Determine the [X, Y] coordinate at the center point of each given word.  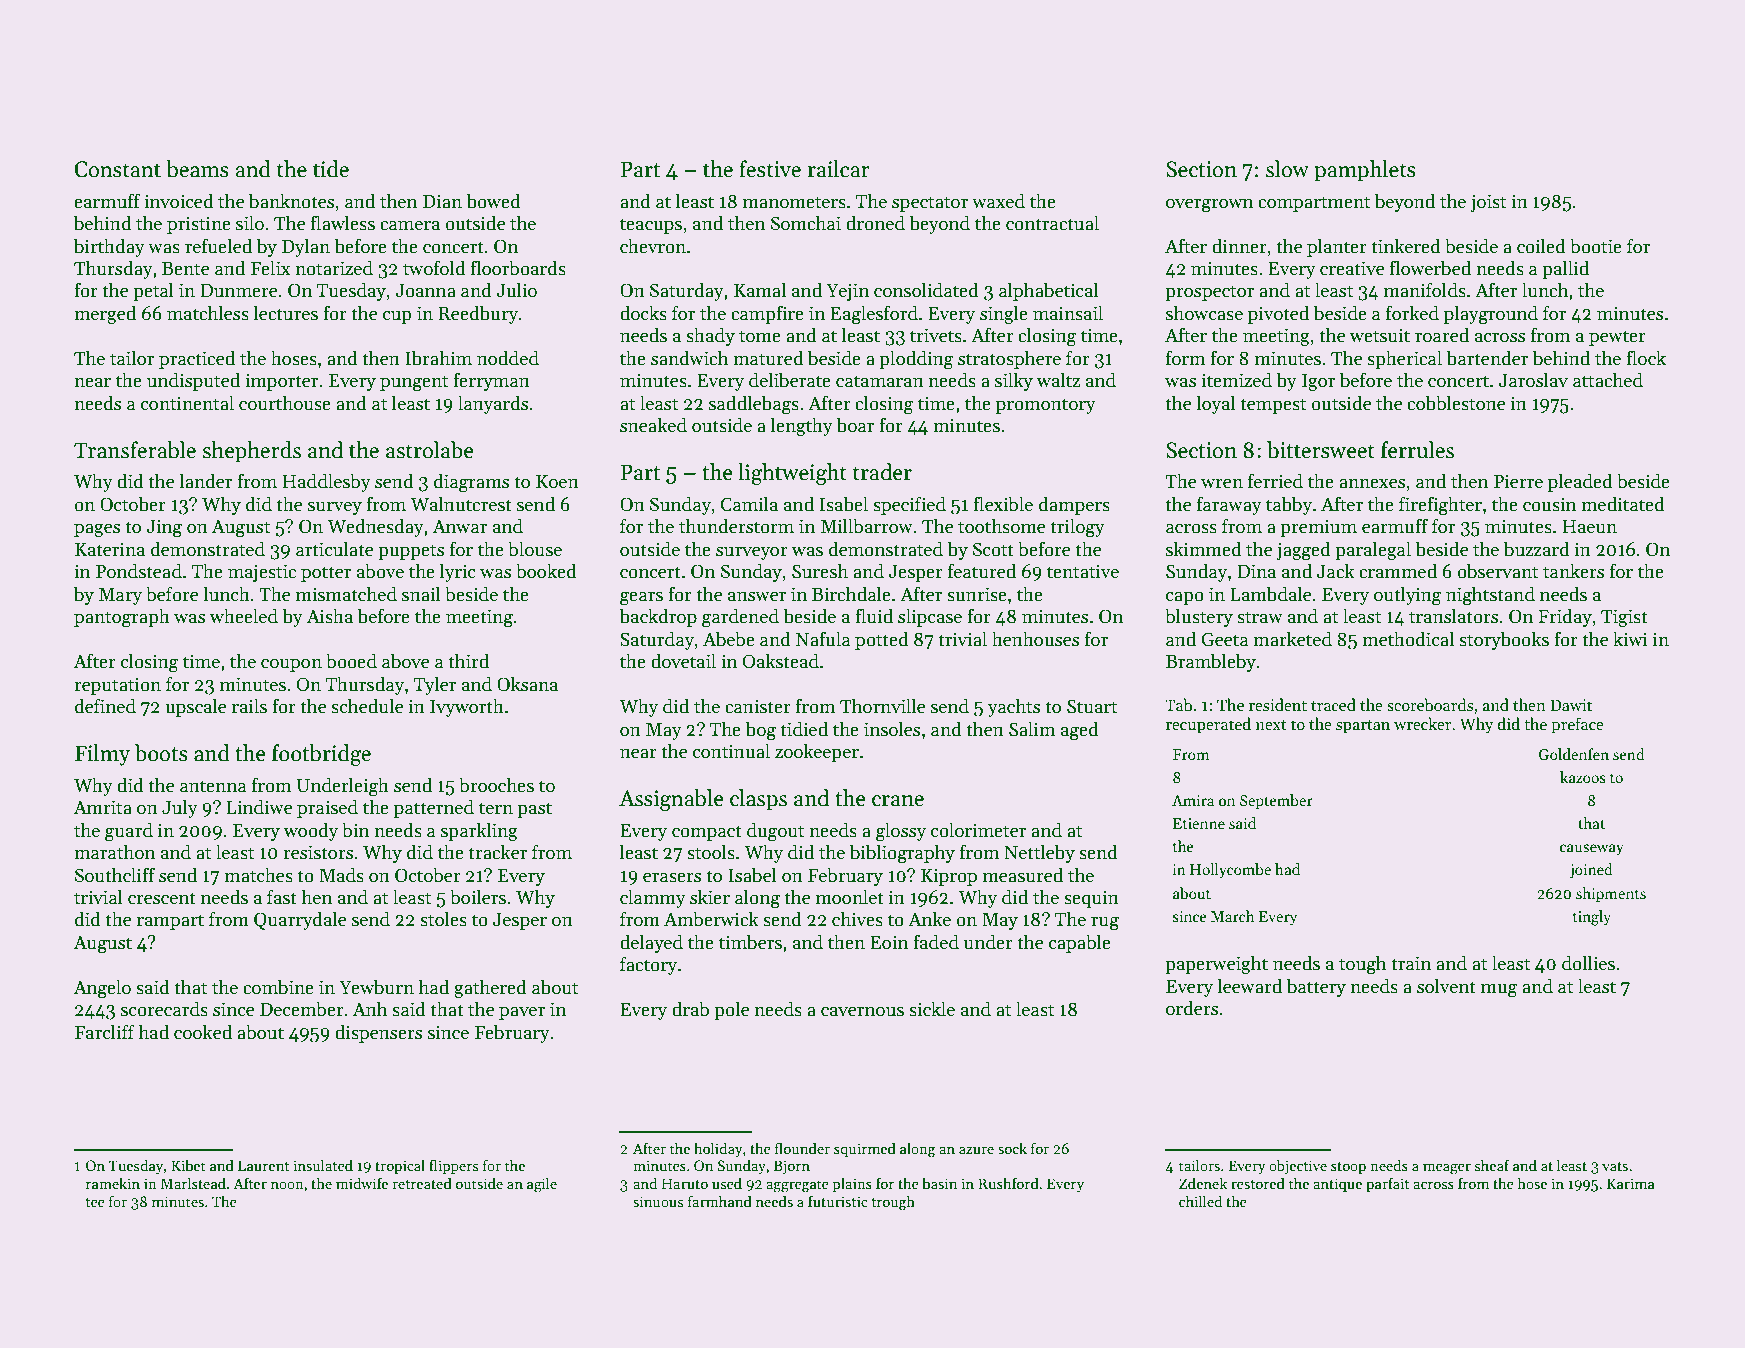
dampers [1074, 505]
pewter [1617, 338]
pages [97, 531]
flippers [454, 1166]
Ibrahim [438, 358]
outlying [1408, 596]
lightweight [792, 474]
